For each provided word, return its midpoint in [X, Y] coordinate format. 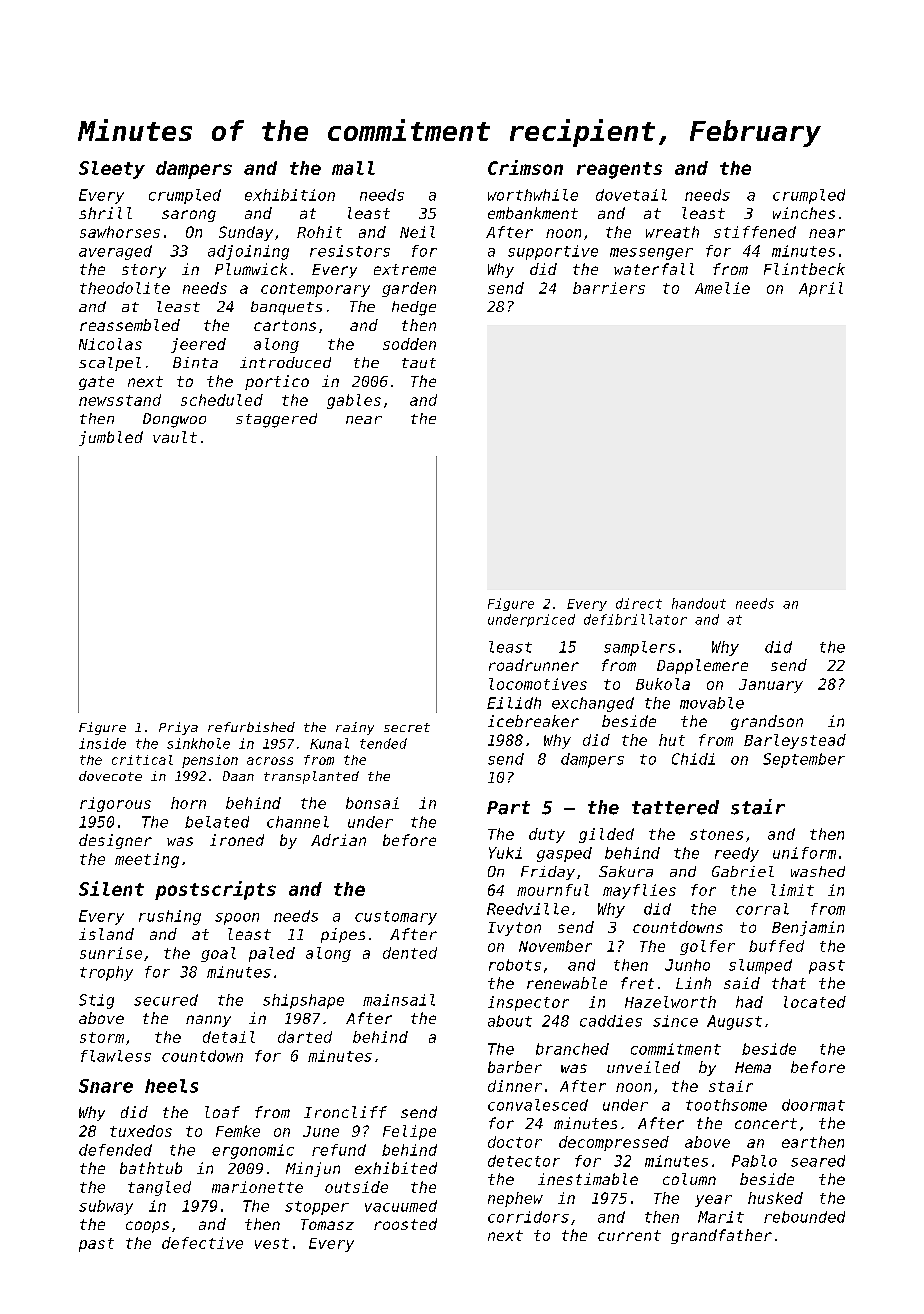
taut [419, 363]
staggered [276, 420]
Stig [96, 1001]
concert [766, 1123]
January [771, 686]
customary [396, 918]
